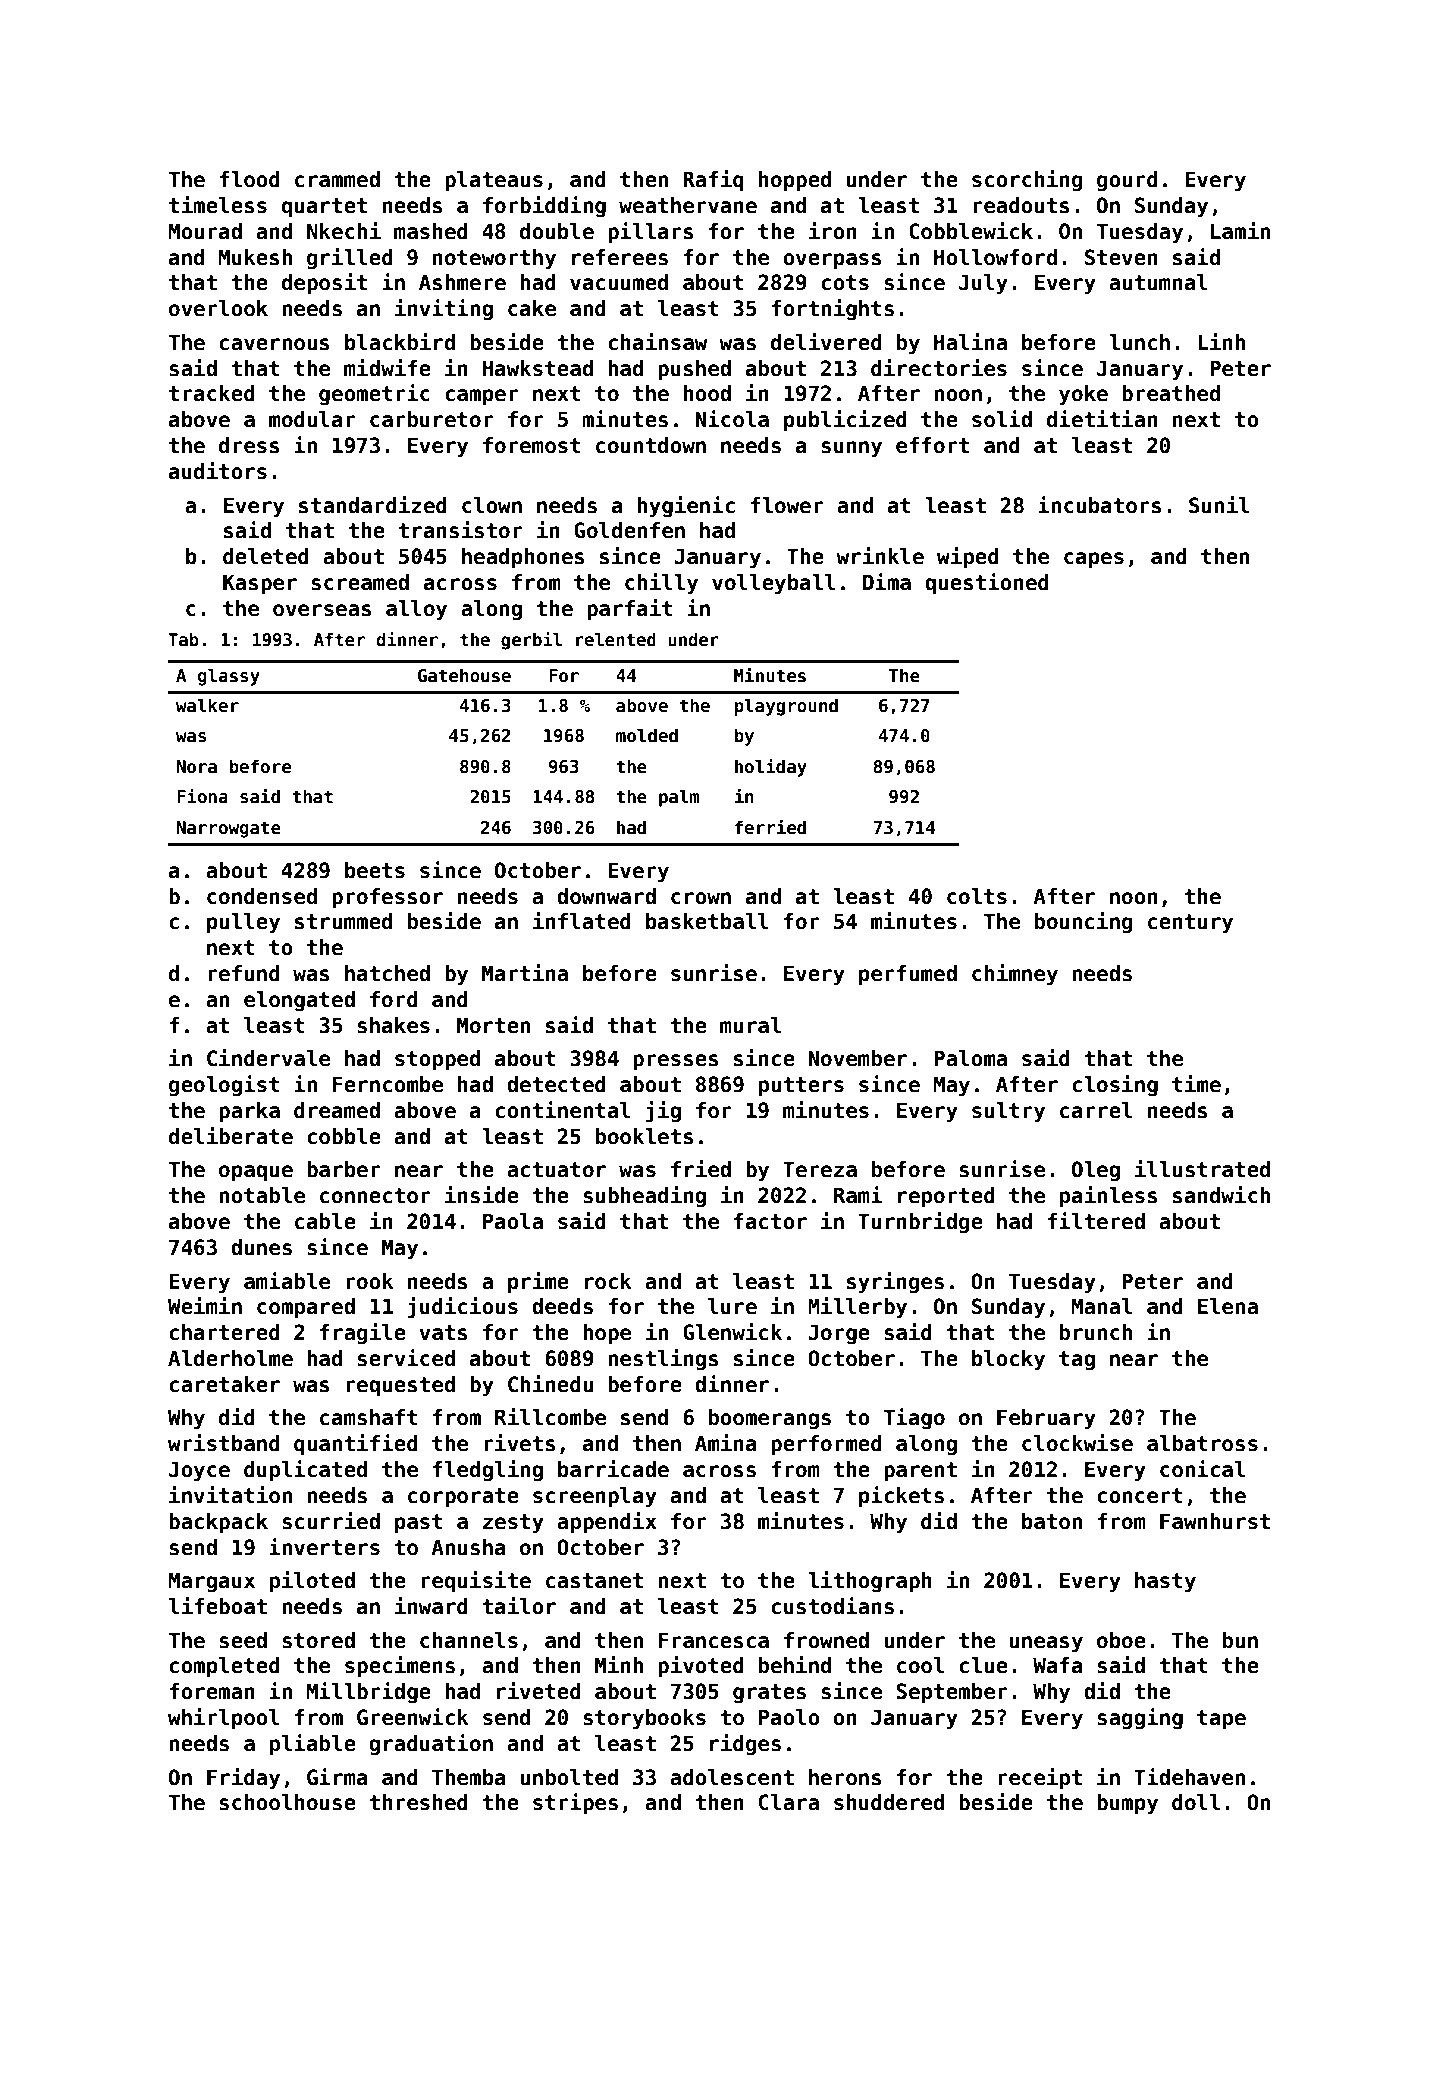 The height and width of the screenshot is (2100, 1450). What do you see at coordinates (676, 1062) in the screenshot?
I see `presses` at bounding box center [676, 1062].
